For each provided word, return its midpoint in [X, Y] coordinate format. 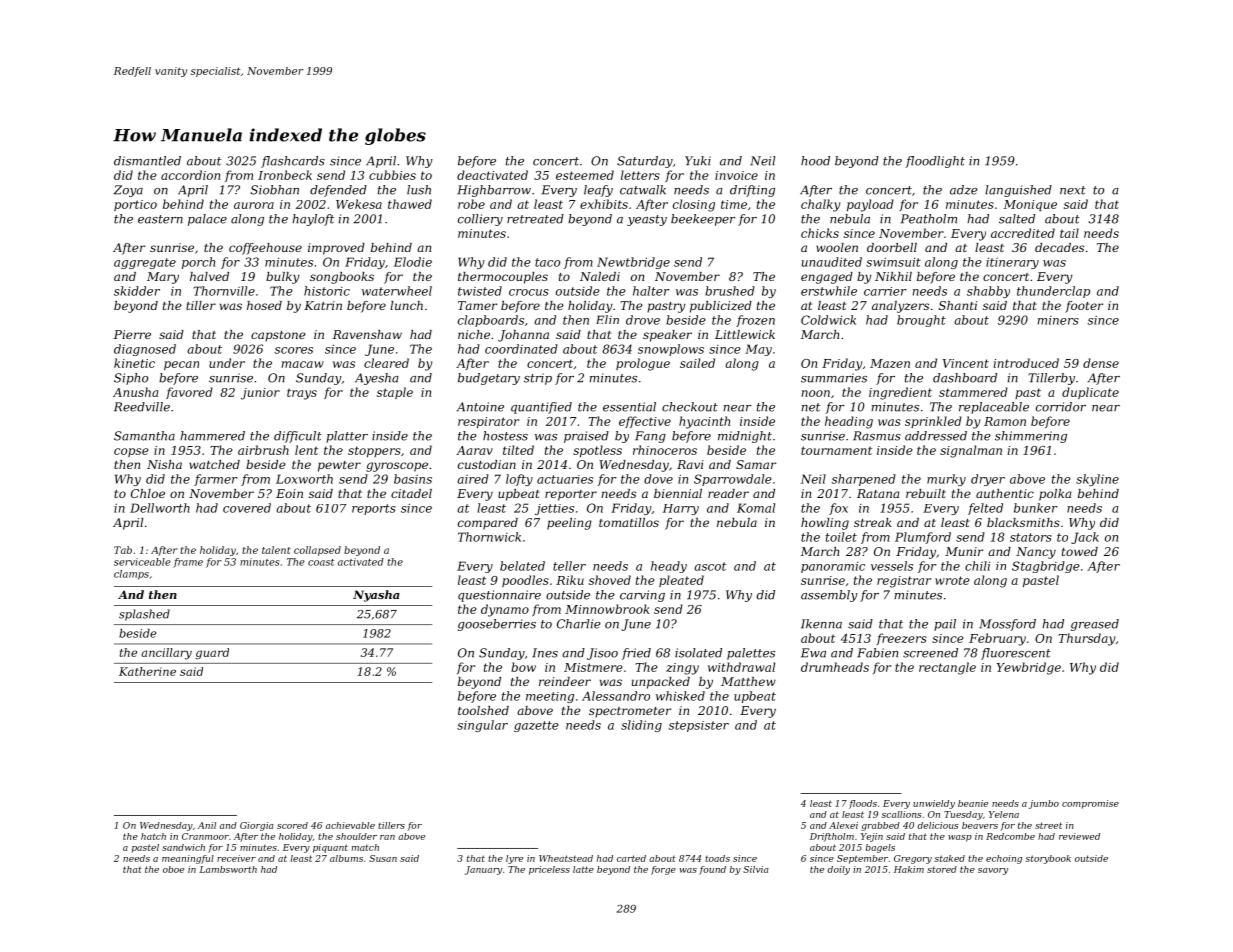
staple [395, 393]
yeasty [647, 220]
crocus [529, 292]
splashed [144, 615]
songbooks [342, 278]
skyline [1097, 480]
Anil [207, 825]
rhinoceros [665, 450]
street [1048, 825]
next [1073, 190]
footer [1084, 307]
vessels [892, 566]
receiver [236, 858]
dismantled [147, 161]
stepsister [699, 726]
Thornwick [489, 537]
